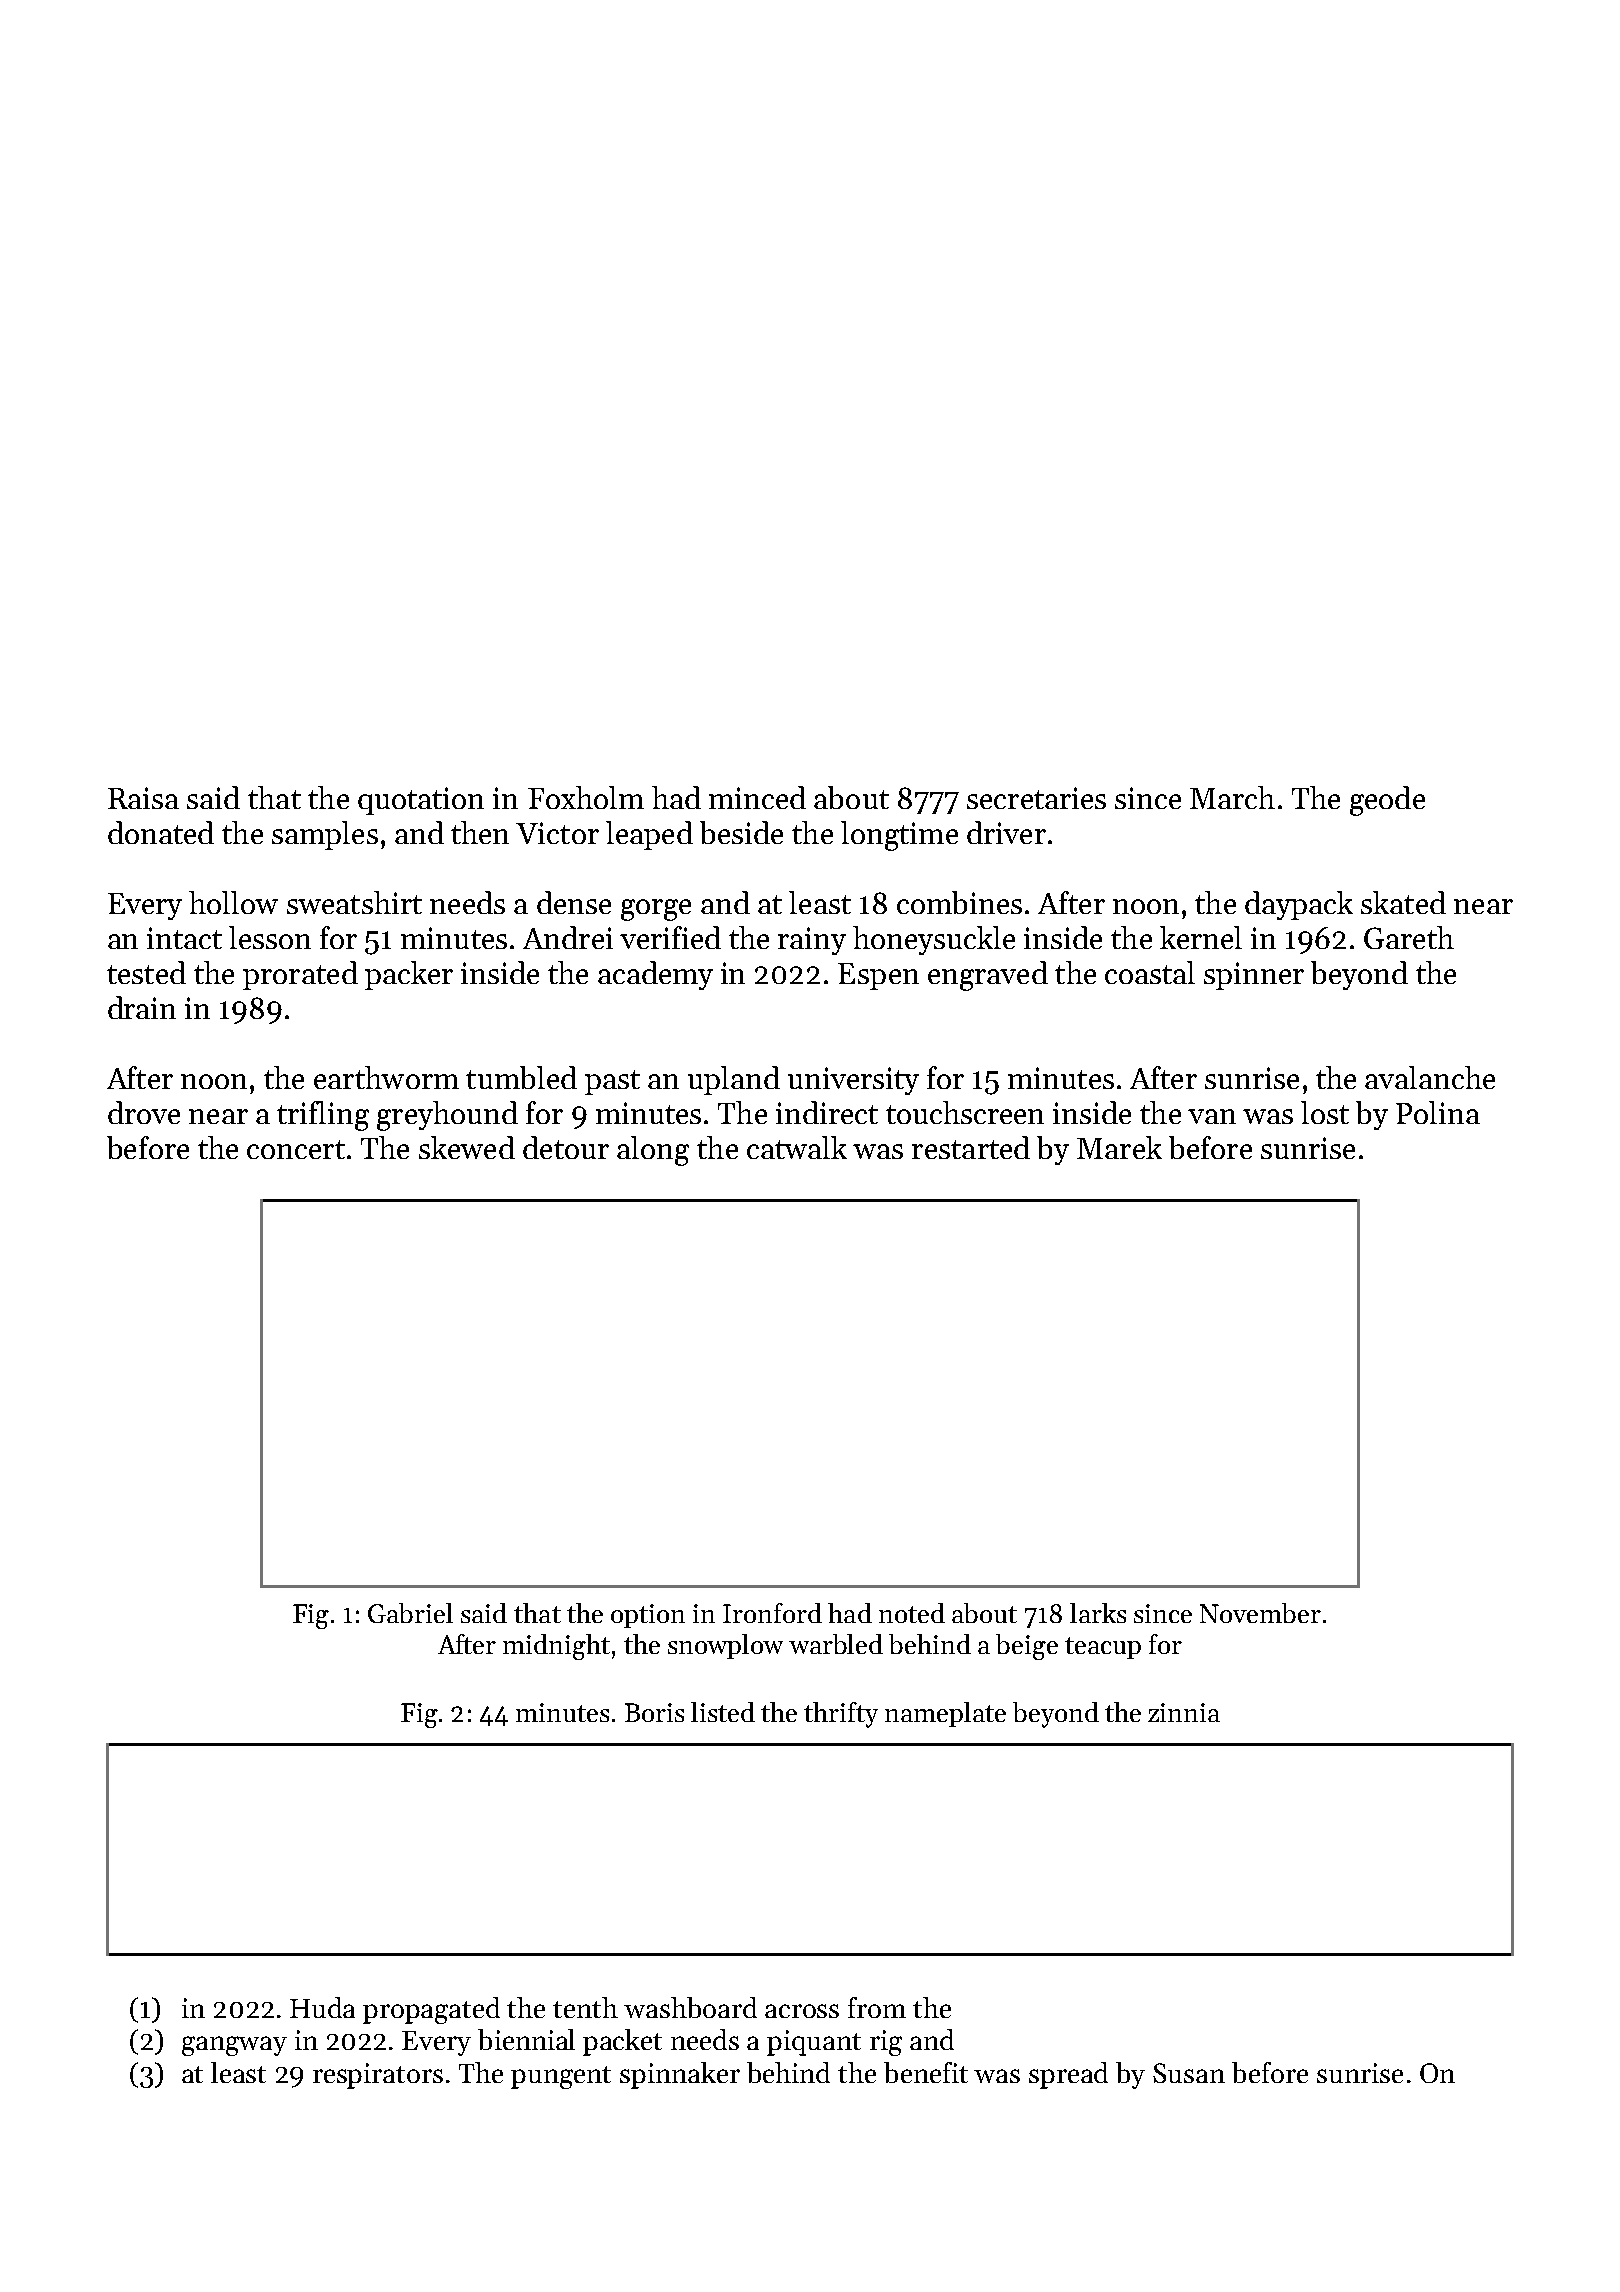 This page has width=1620, height=2292. I want to click on across, so click(802, 2011).
